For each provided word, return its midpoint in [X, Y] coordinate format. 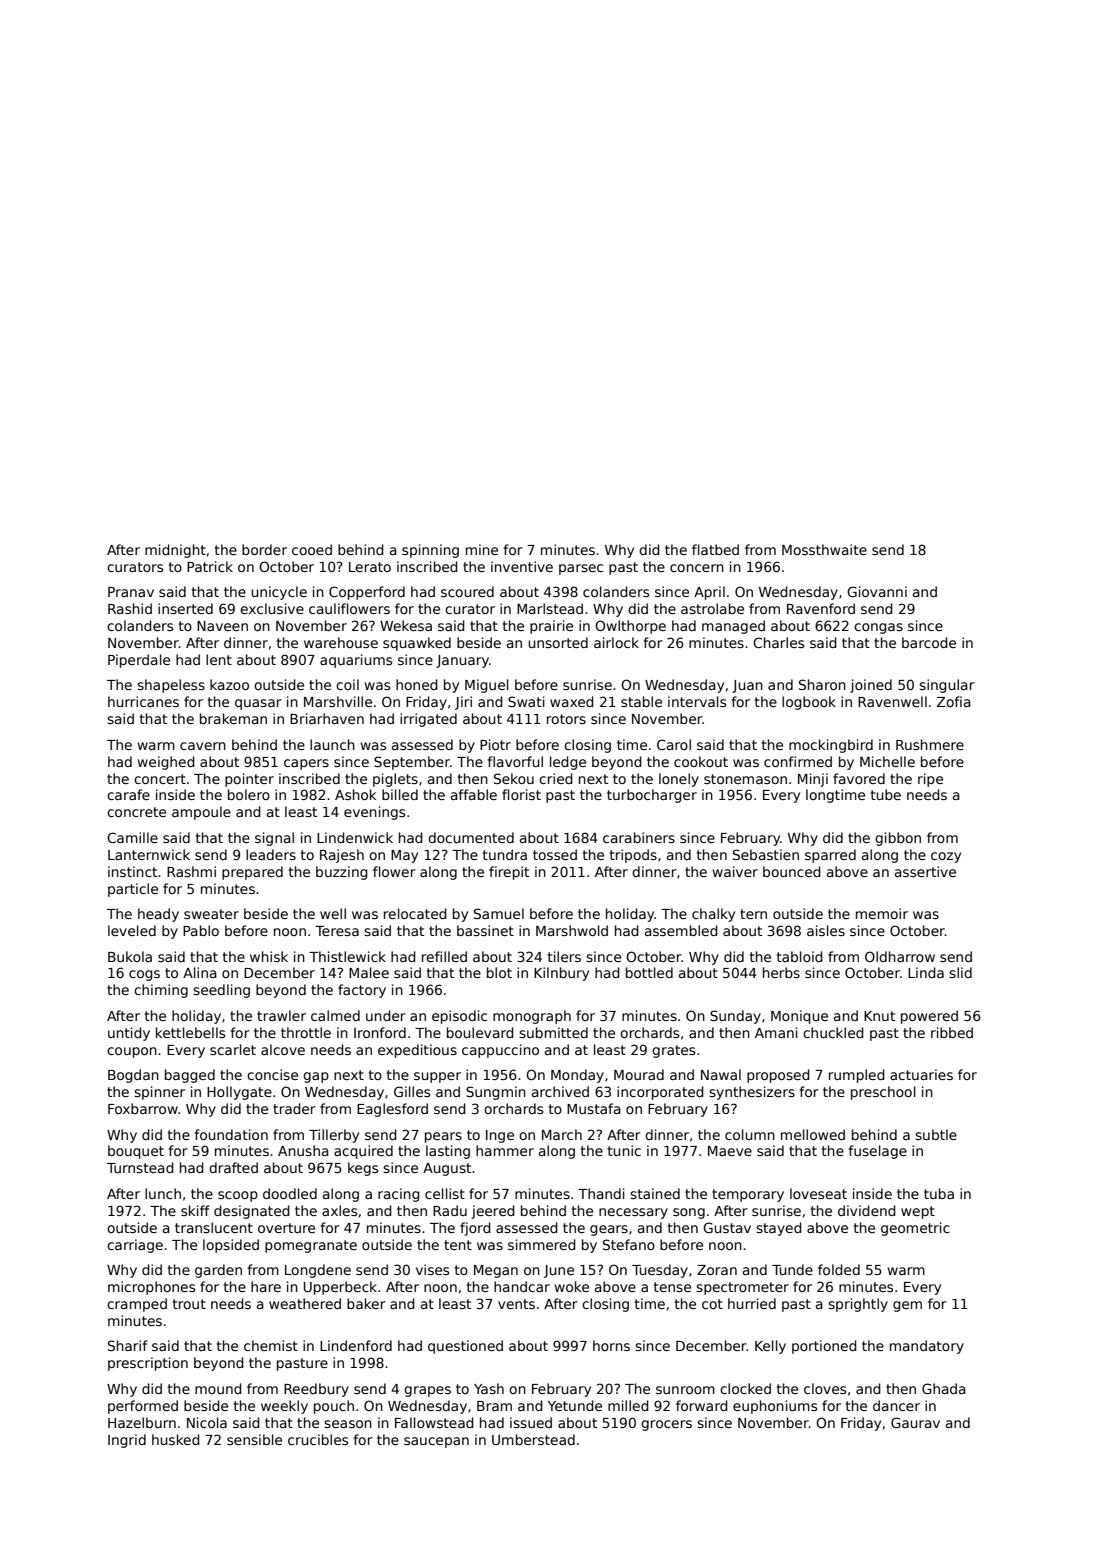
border [264, 549]
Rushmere [930, 744]
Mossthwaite [824, 549]
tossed [555, 854]
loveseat [818, 1193]
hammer [505, 1150]
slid [960, 972]
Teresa [337, 931]
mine [482, 549]
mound [218, 1388]
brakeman [233, 718]
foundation [231, 1134]
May [404, 856]
